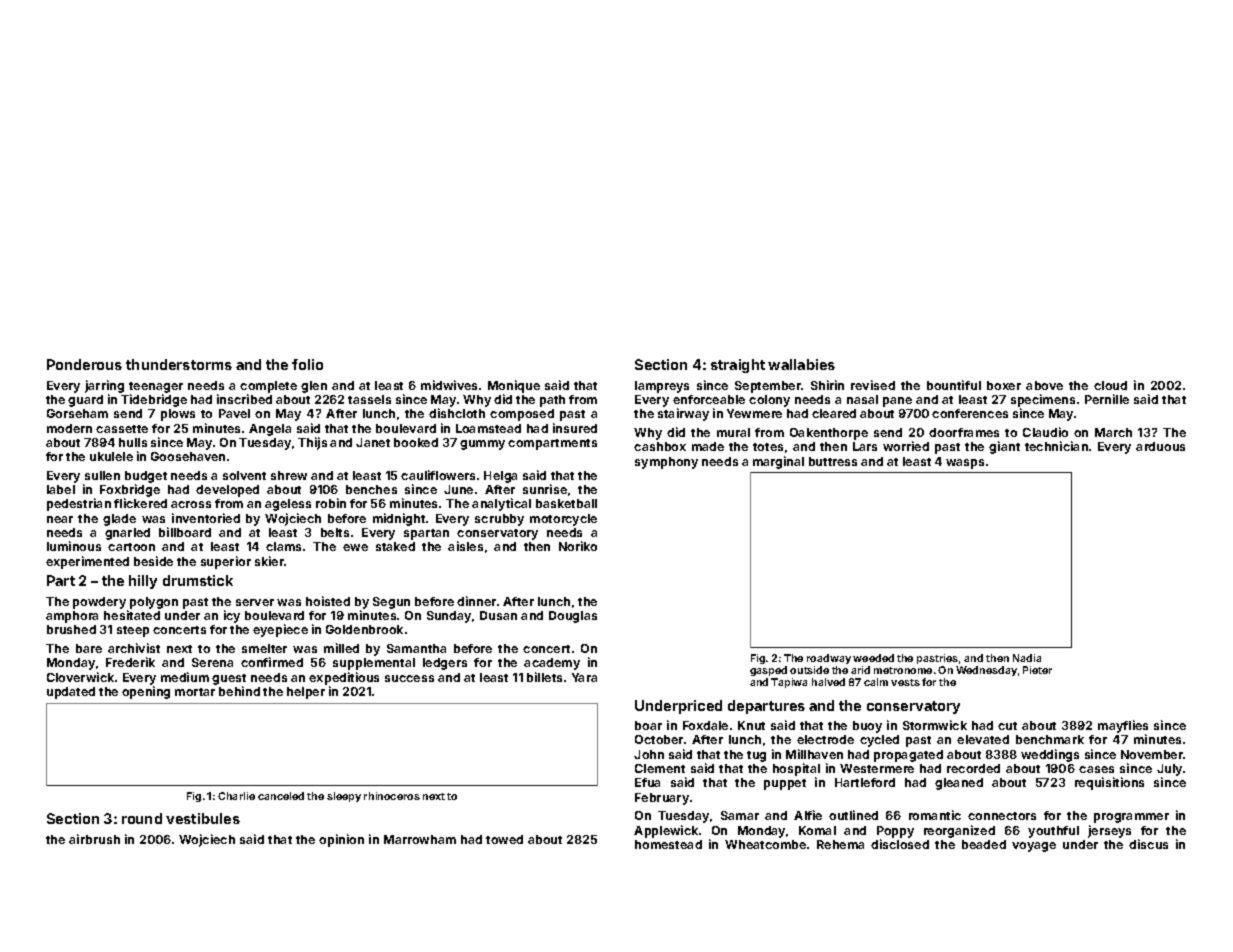 Image resolution: width=1233 pixels, height=952 pixels. What do you see at coordinates (234, 413) in the screenshot?
I see `Pavel` at bounding box center [234, 413].
